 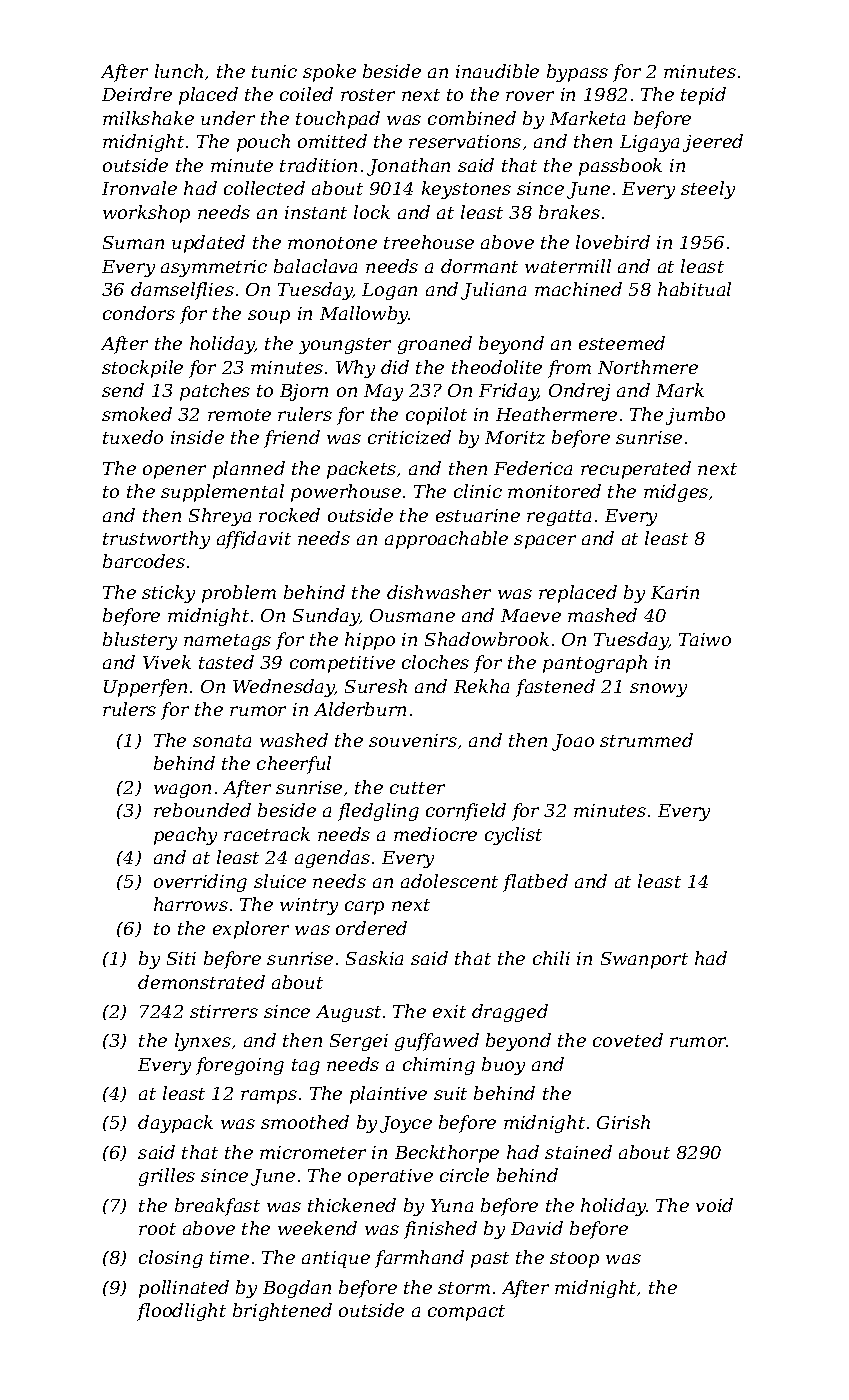 I want to click on lock, so click(x=372, y=212).
